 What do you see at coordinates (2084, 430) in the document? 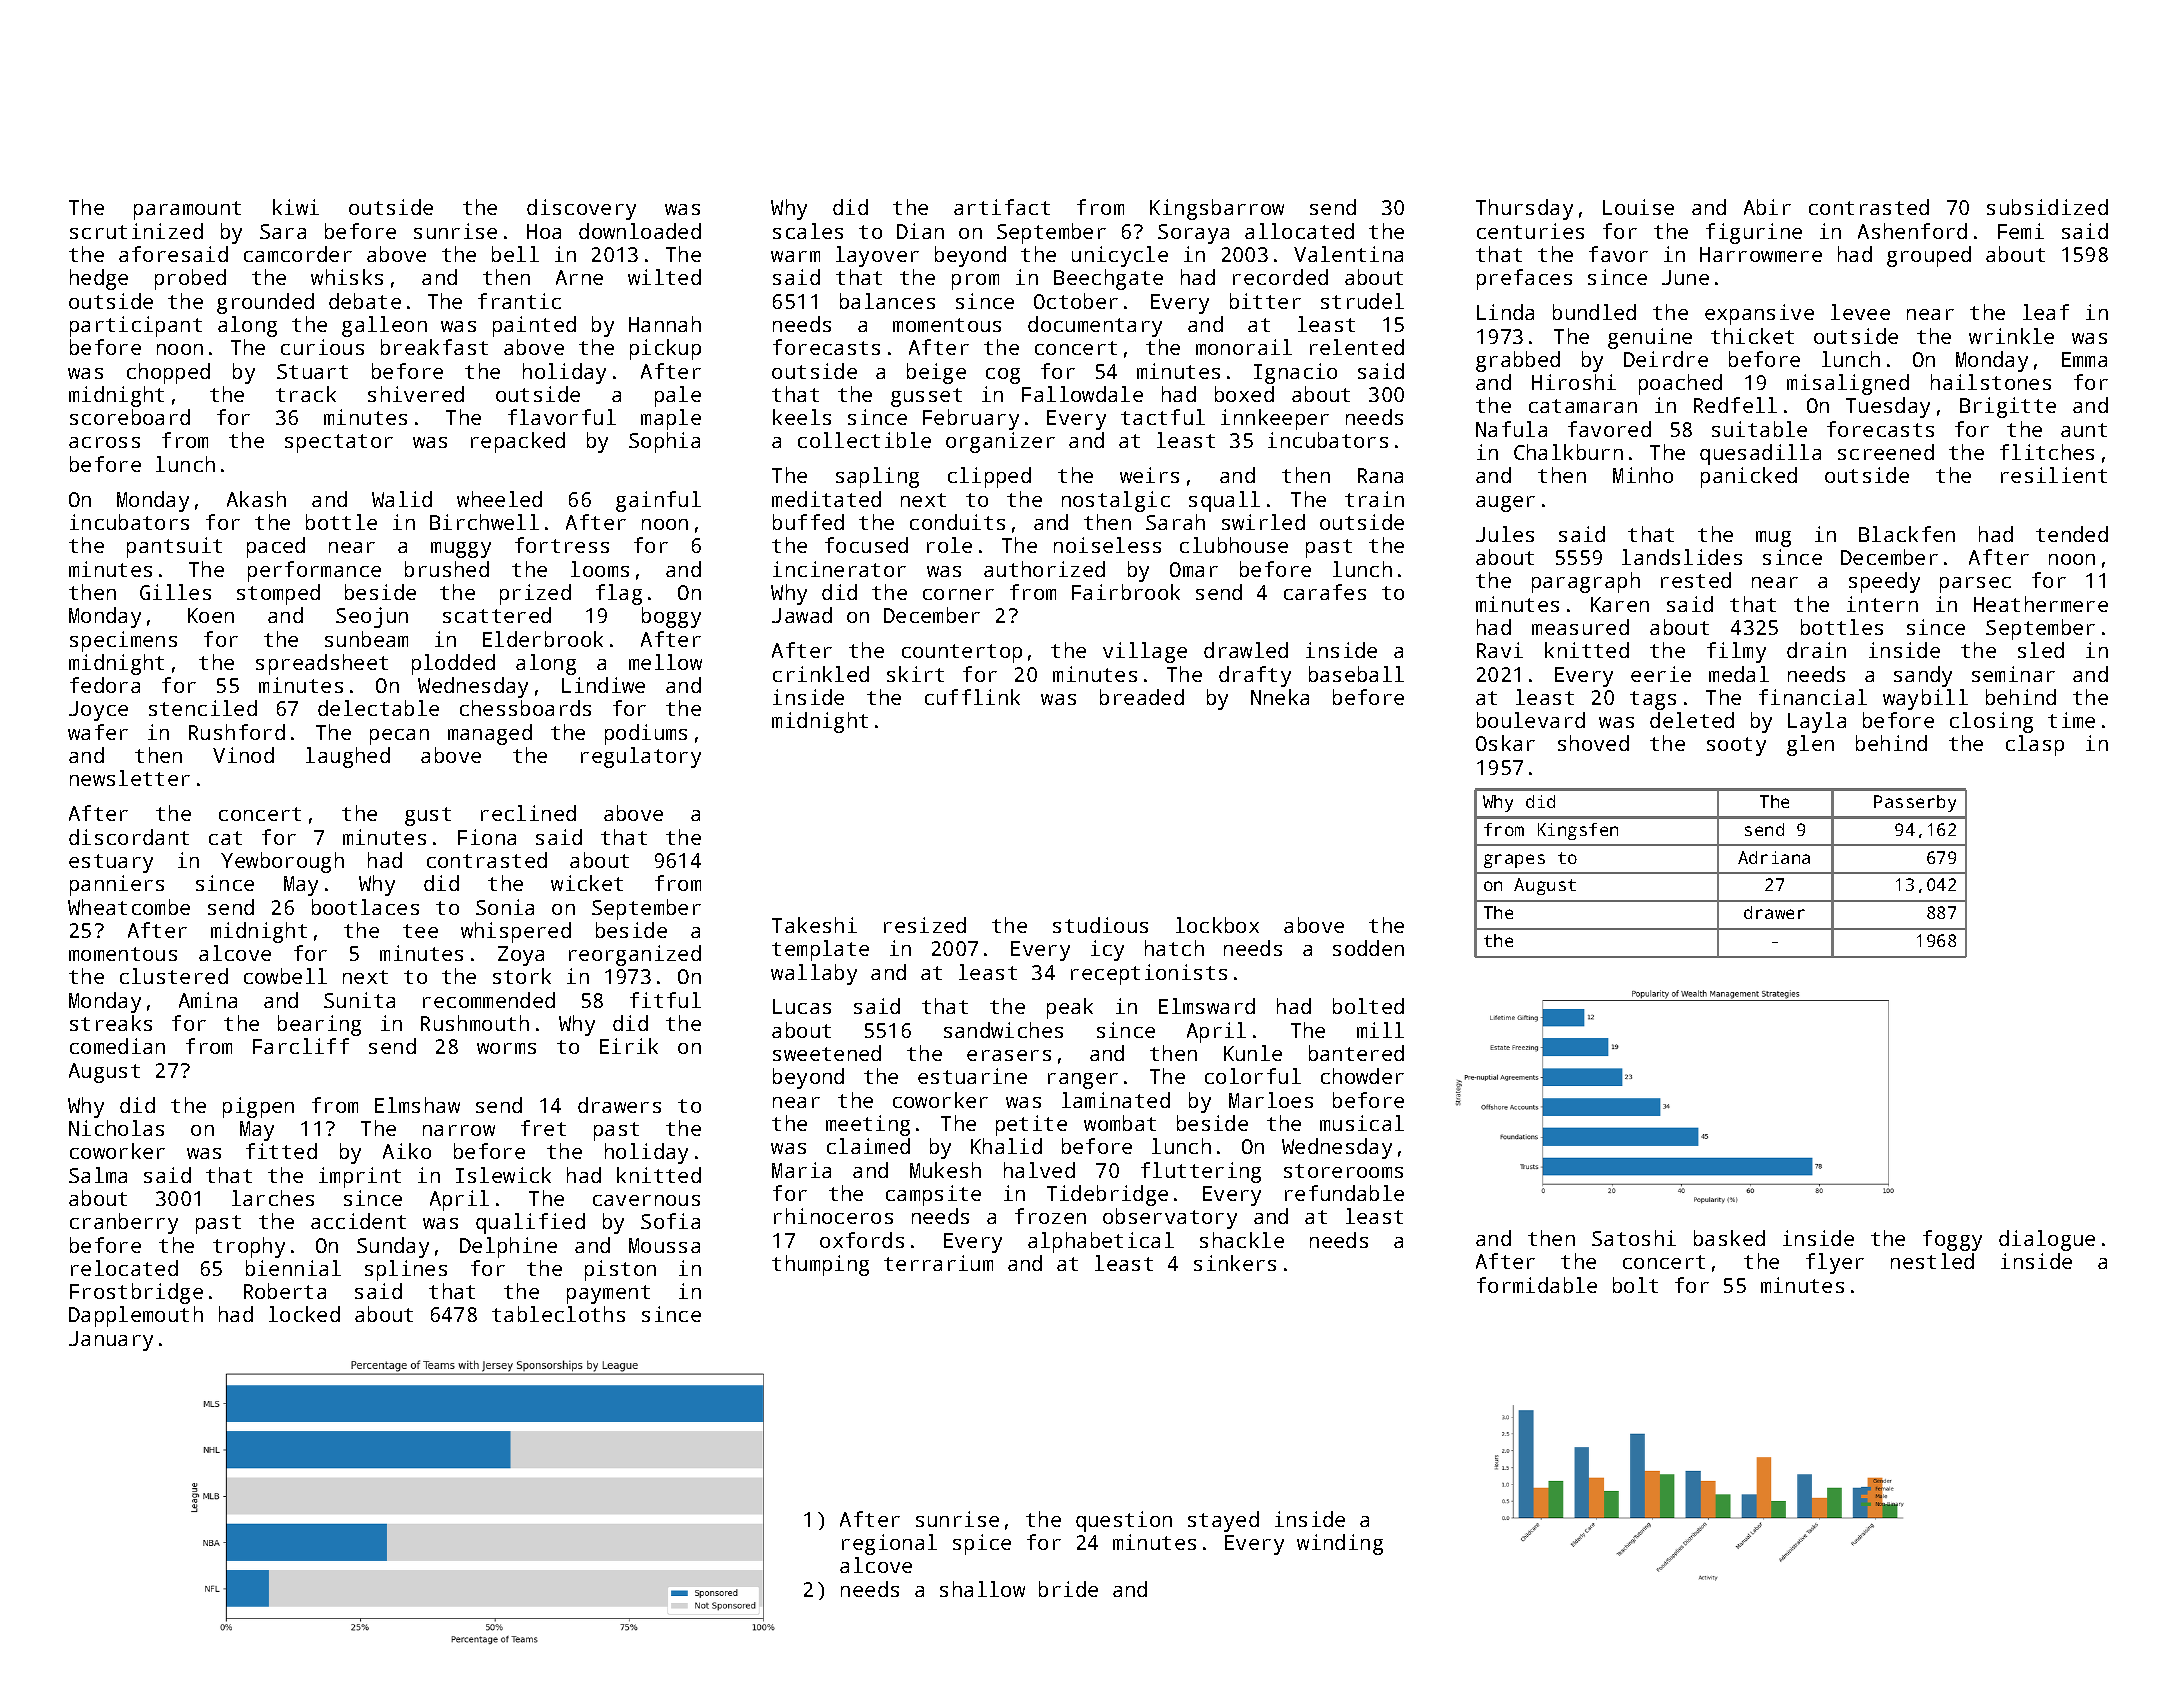
I see `aunt` at bounding box center [2084, 430].
